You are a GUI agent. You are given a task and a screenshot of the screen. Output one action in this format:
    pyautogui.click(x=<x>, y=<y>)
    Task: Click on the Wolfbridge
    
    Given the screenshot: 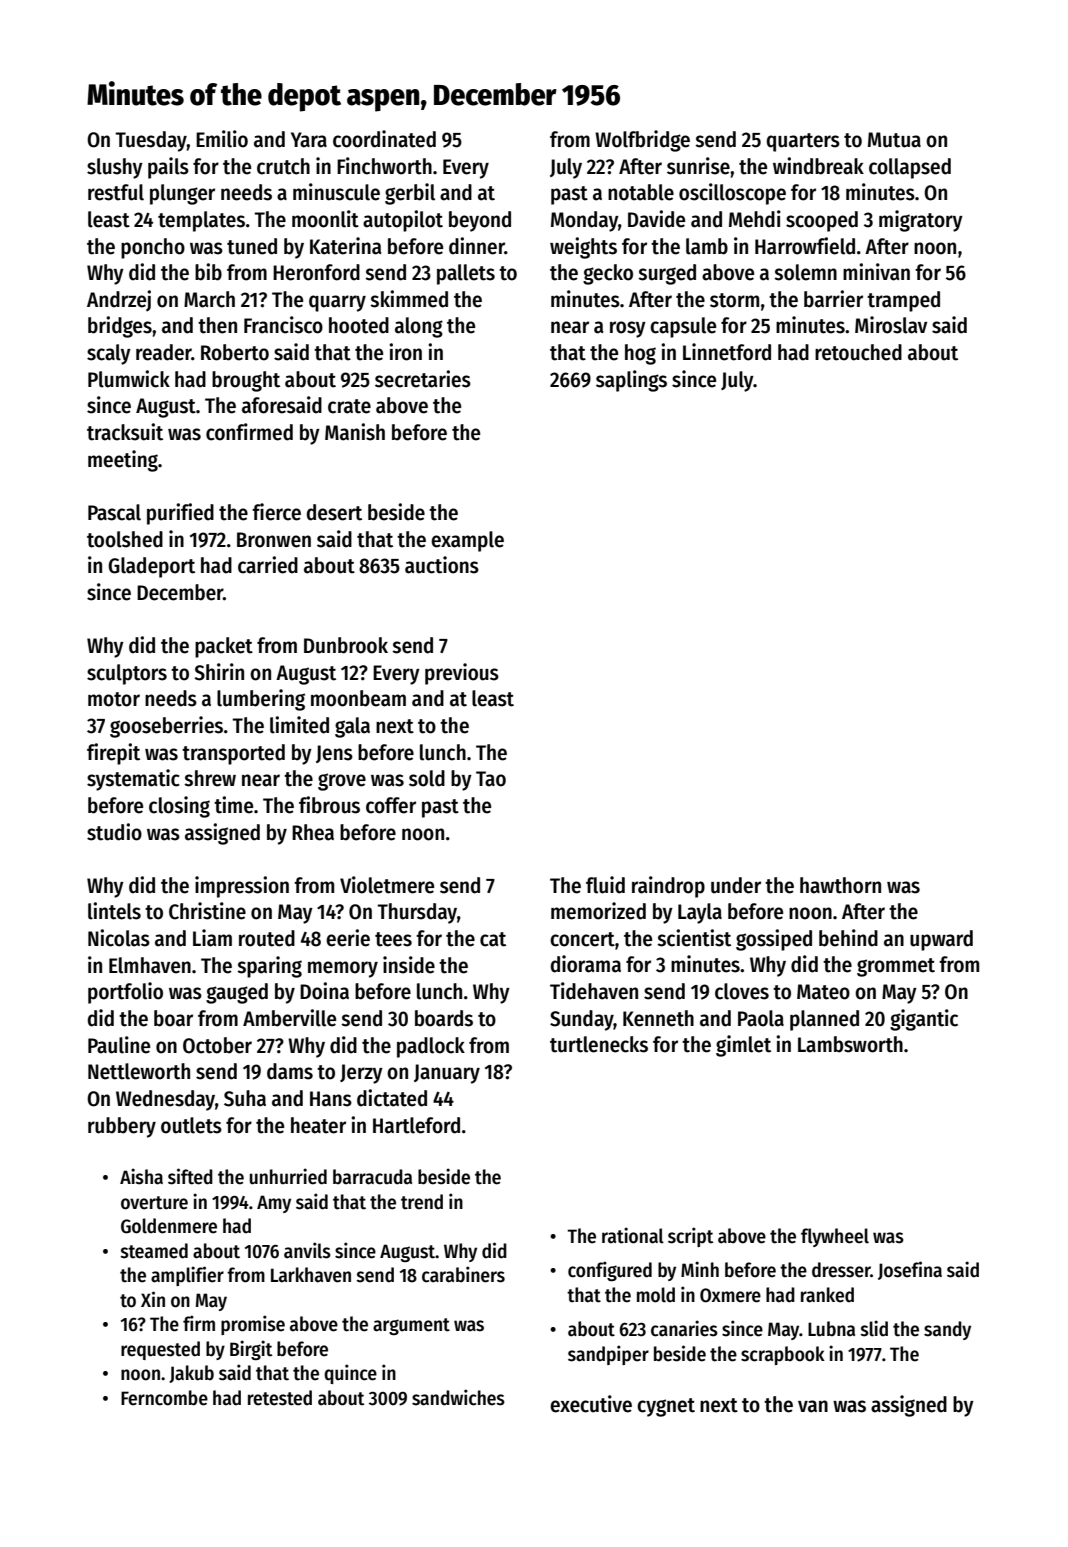 What is the action you would take?
    pyautogui.click(x=642, y=141)
